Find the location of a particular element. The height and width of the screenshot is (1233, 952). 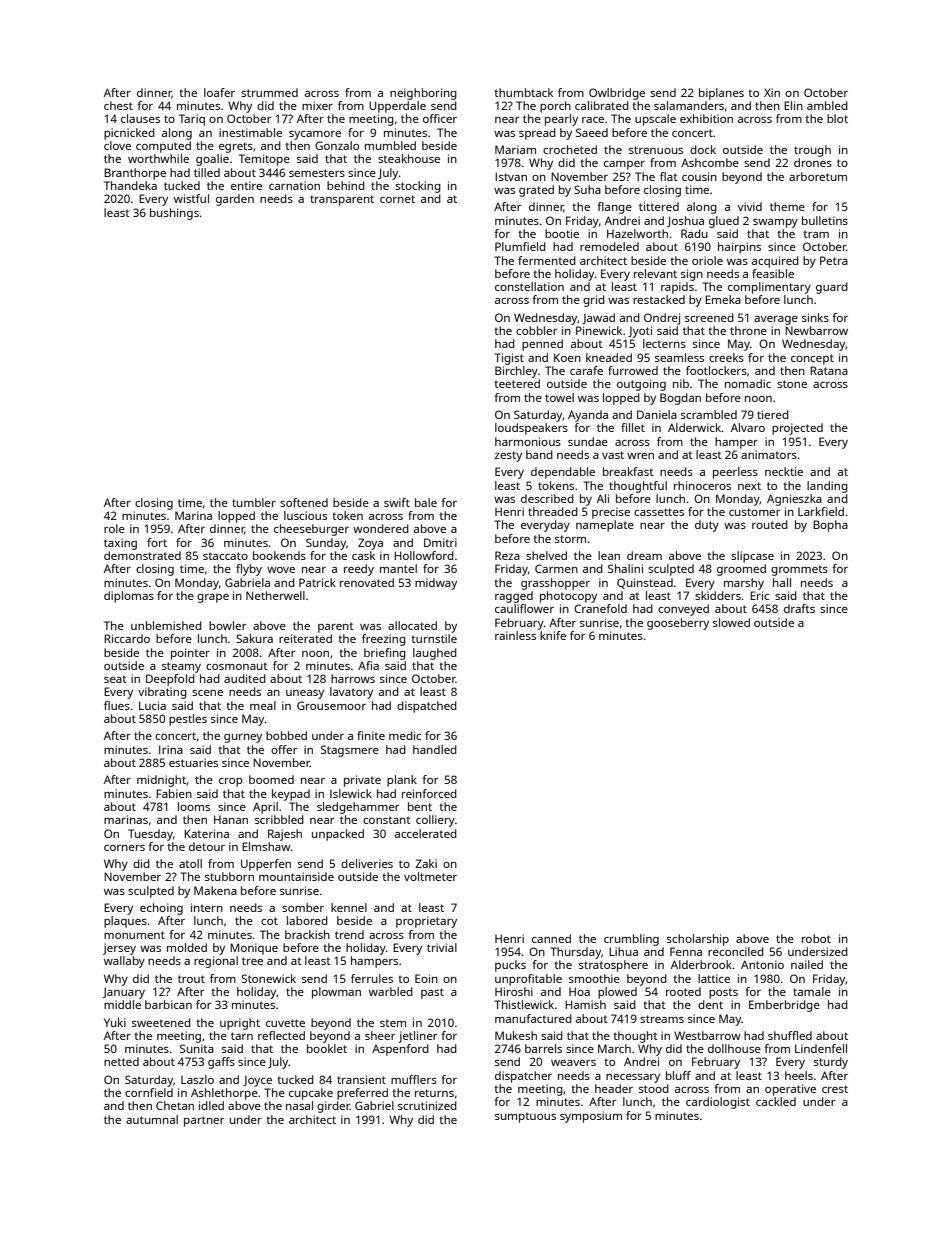

Temitope is located at coordinates (264, 160).
